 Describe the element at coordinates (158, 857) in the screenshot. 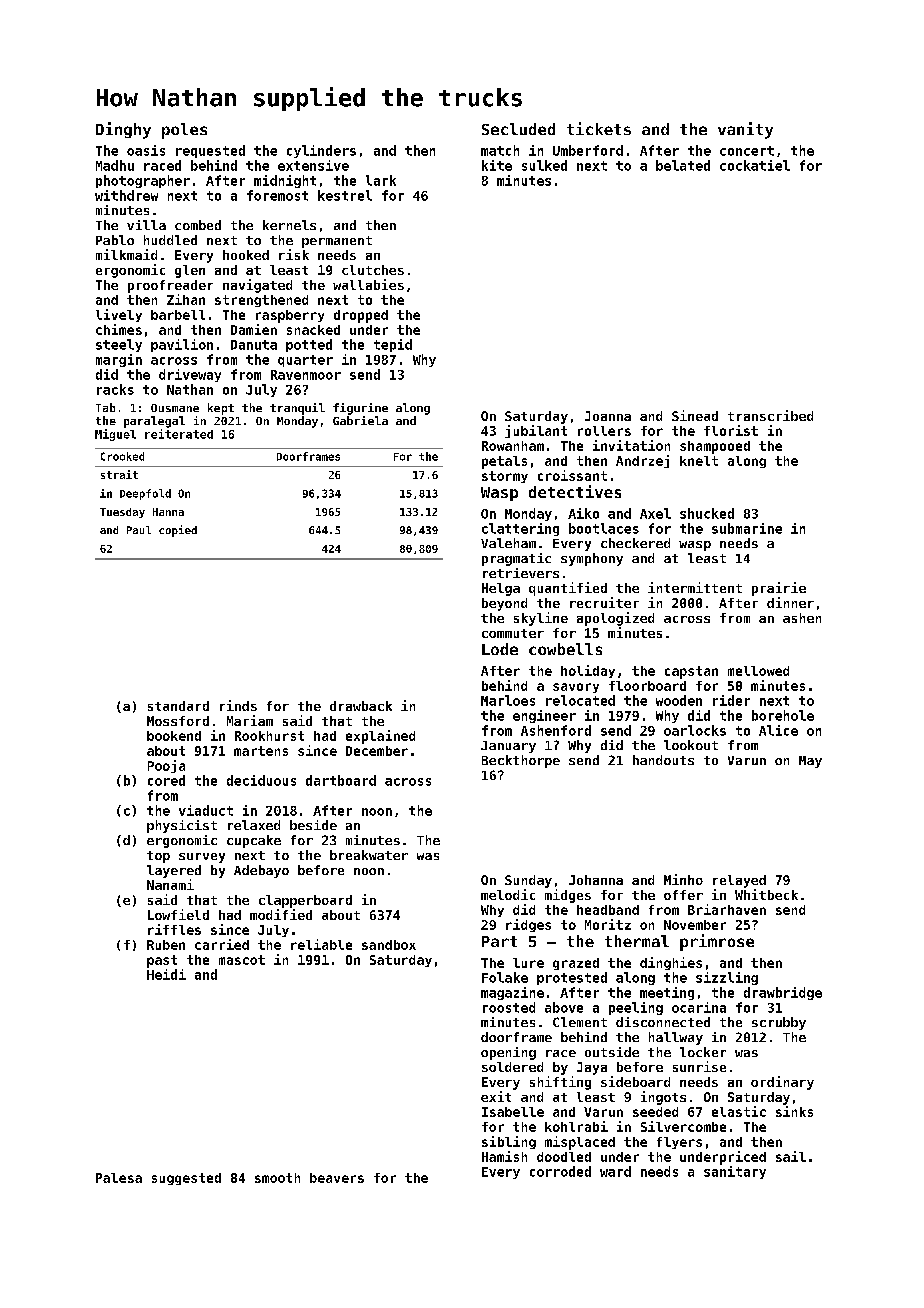

I see `top` at that location.
